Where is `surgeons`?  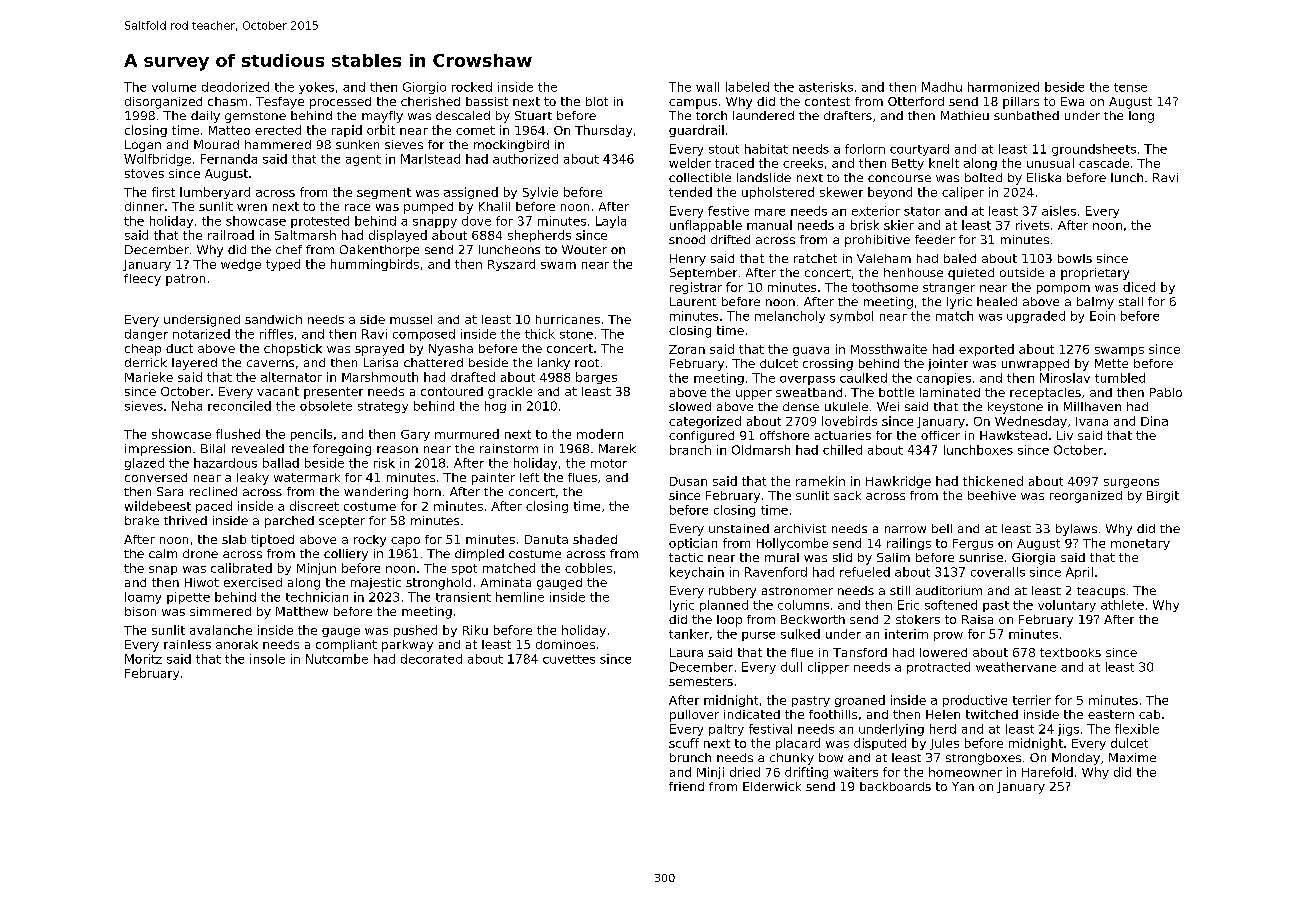 surgeons is located at coordinates (1131, 483).
